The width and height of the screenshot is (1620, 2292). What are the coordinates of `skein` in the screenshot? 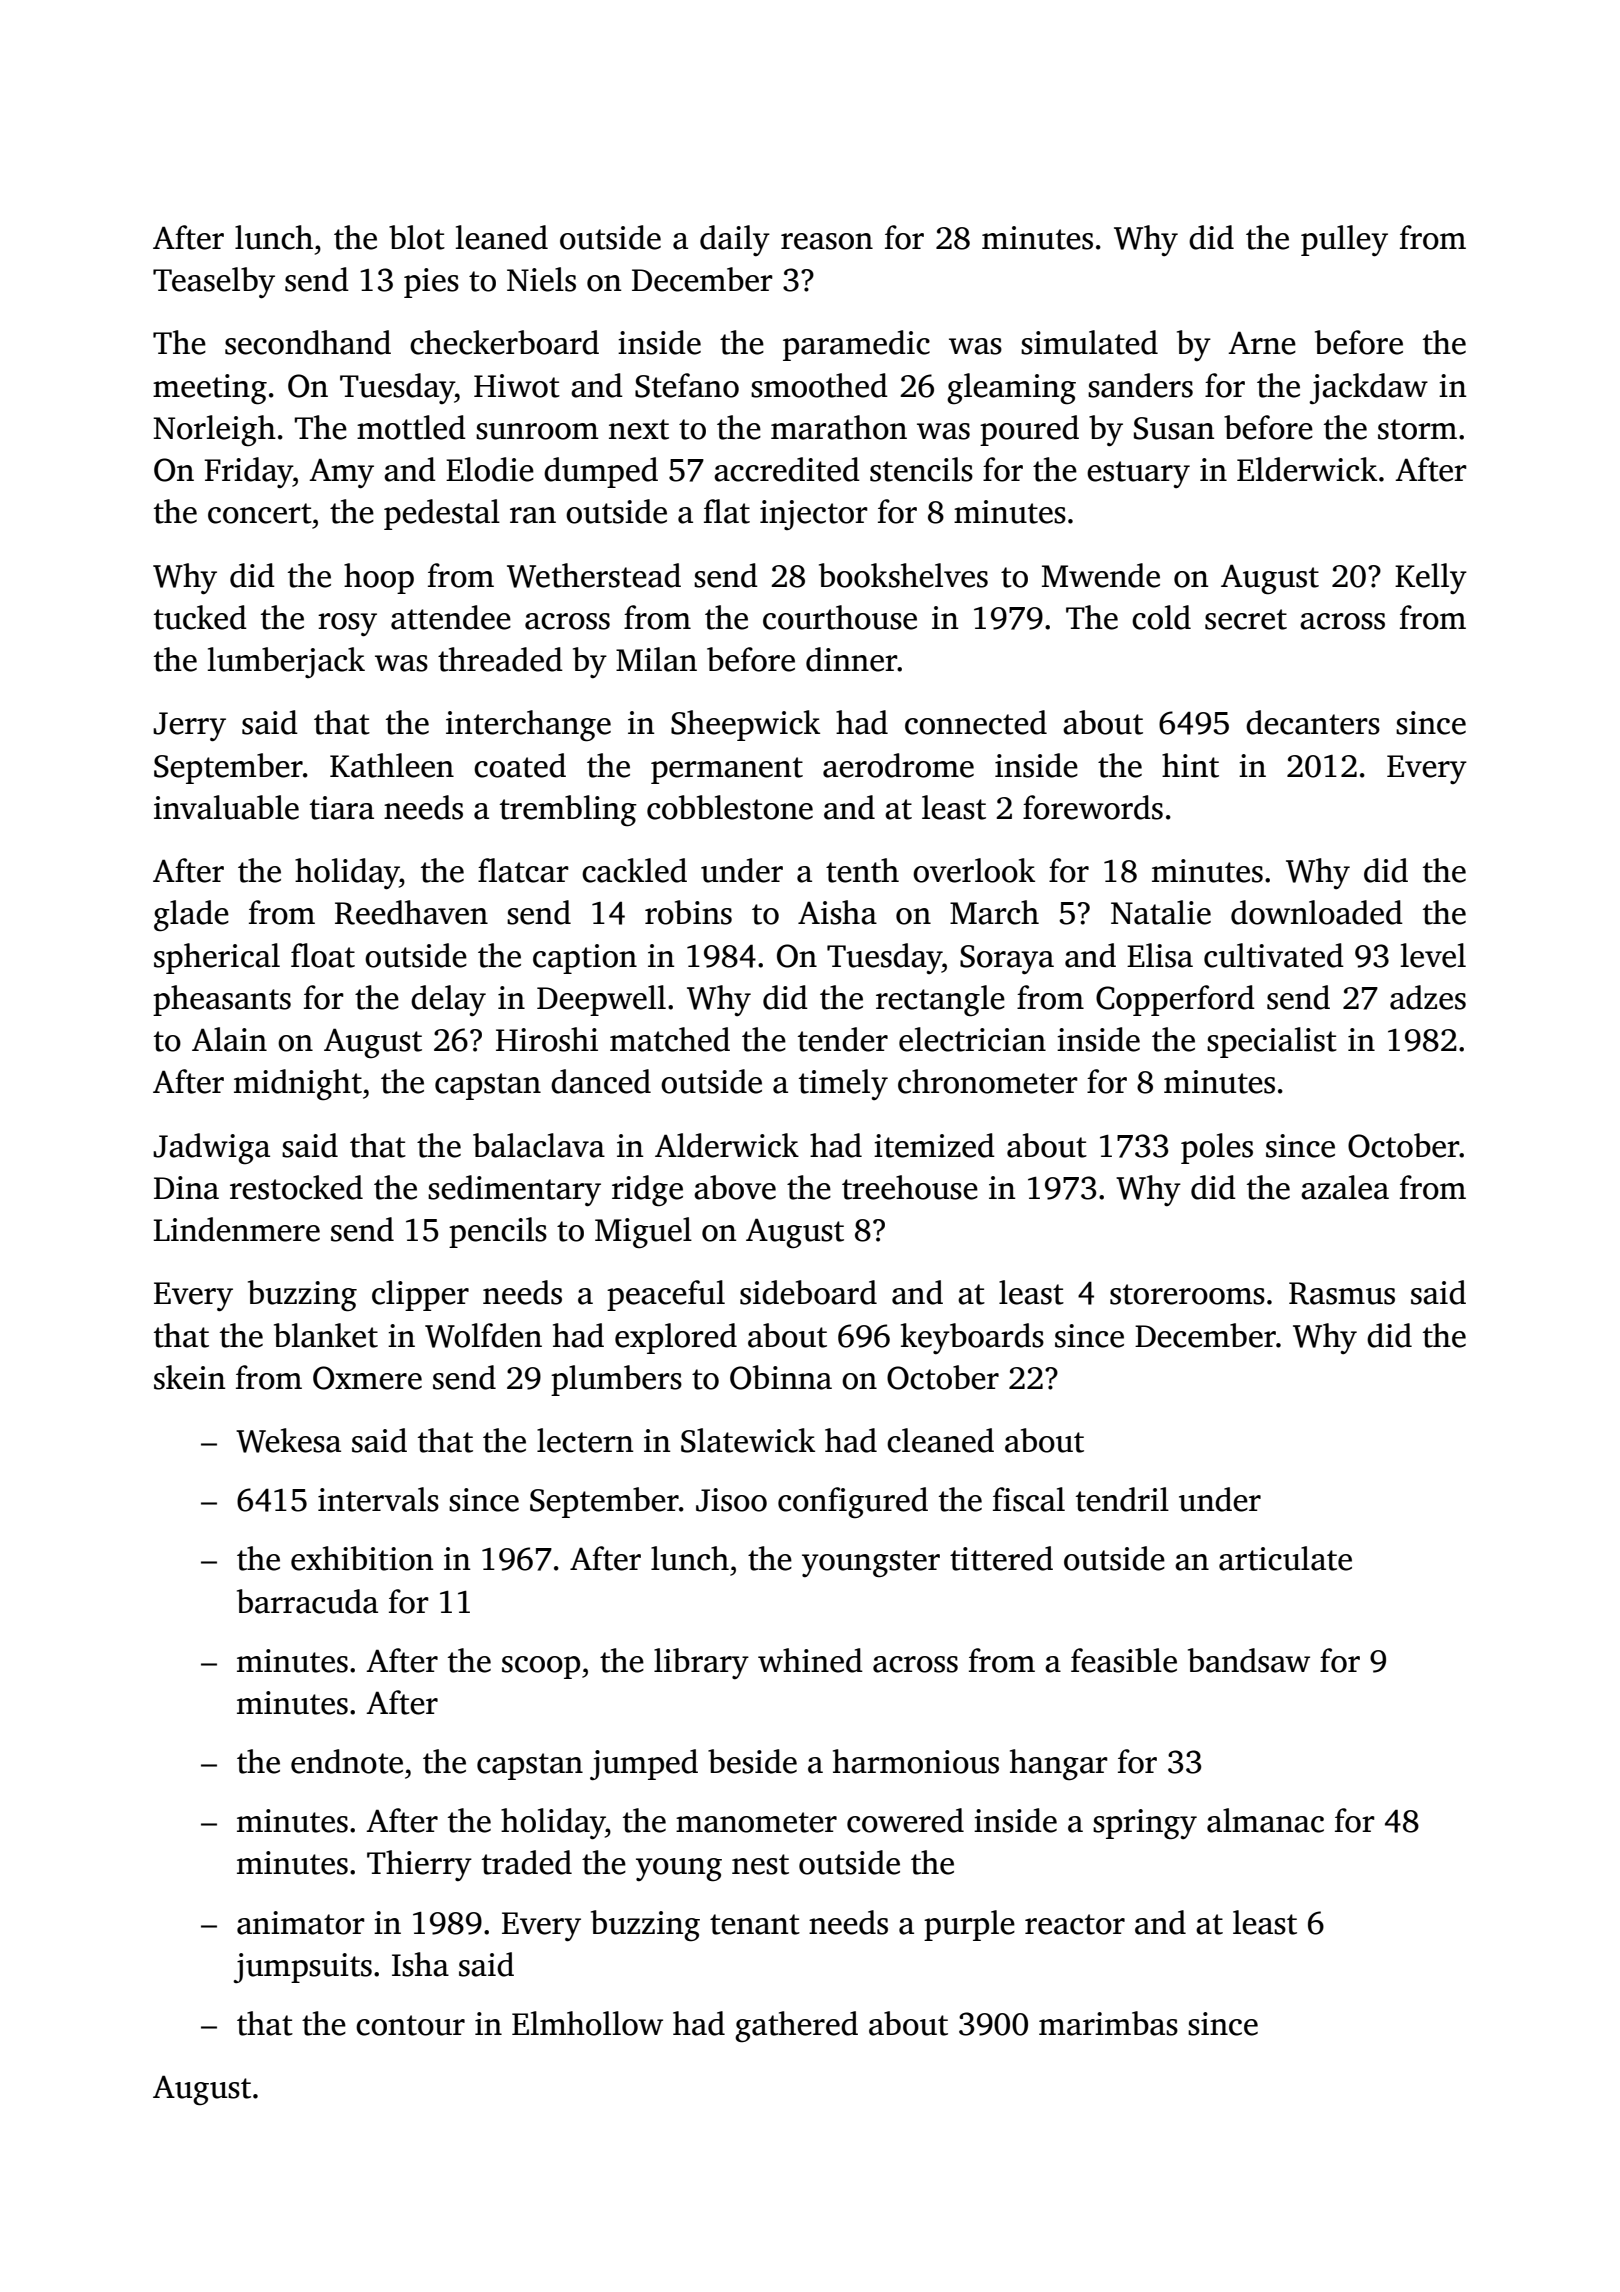 It's located at (190, 1377).
